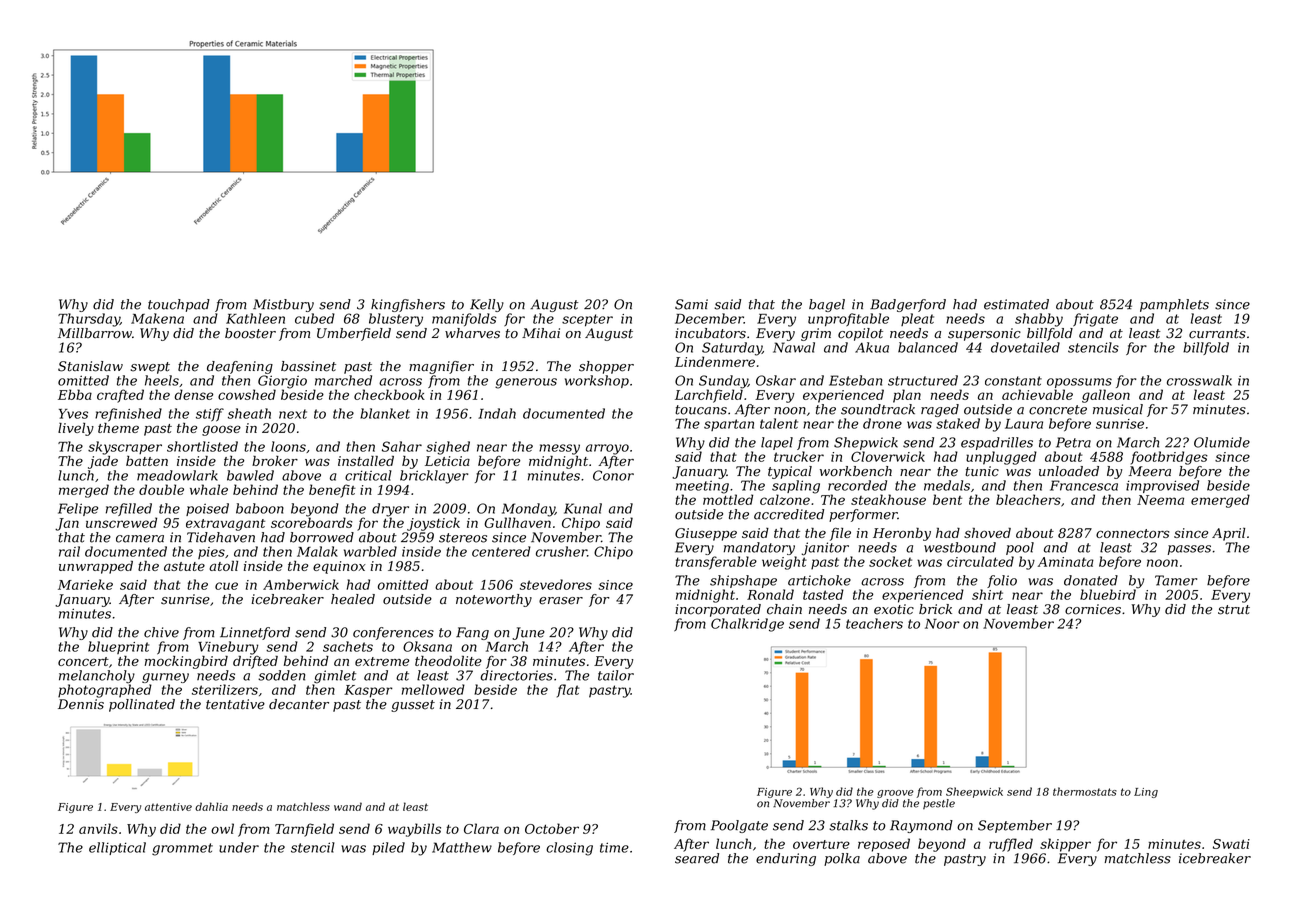  I want to click on Olumide, so click(1222, 442).
